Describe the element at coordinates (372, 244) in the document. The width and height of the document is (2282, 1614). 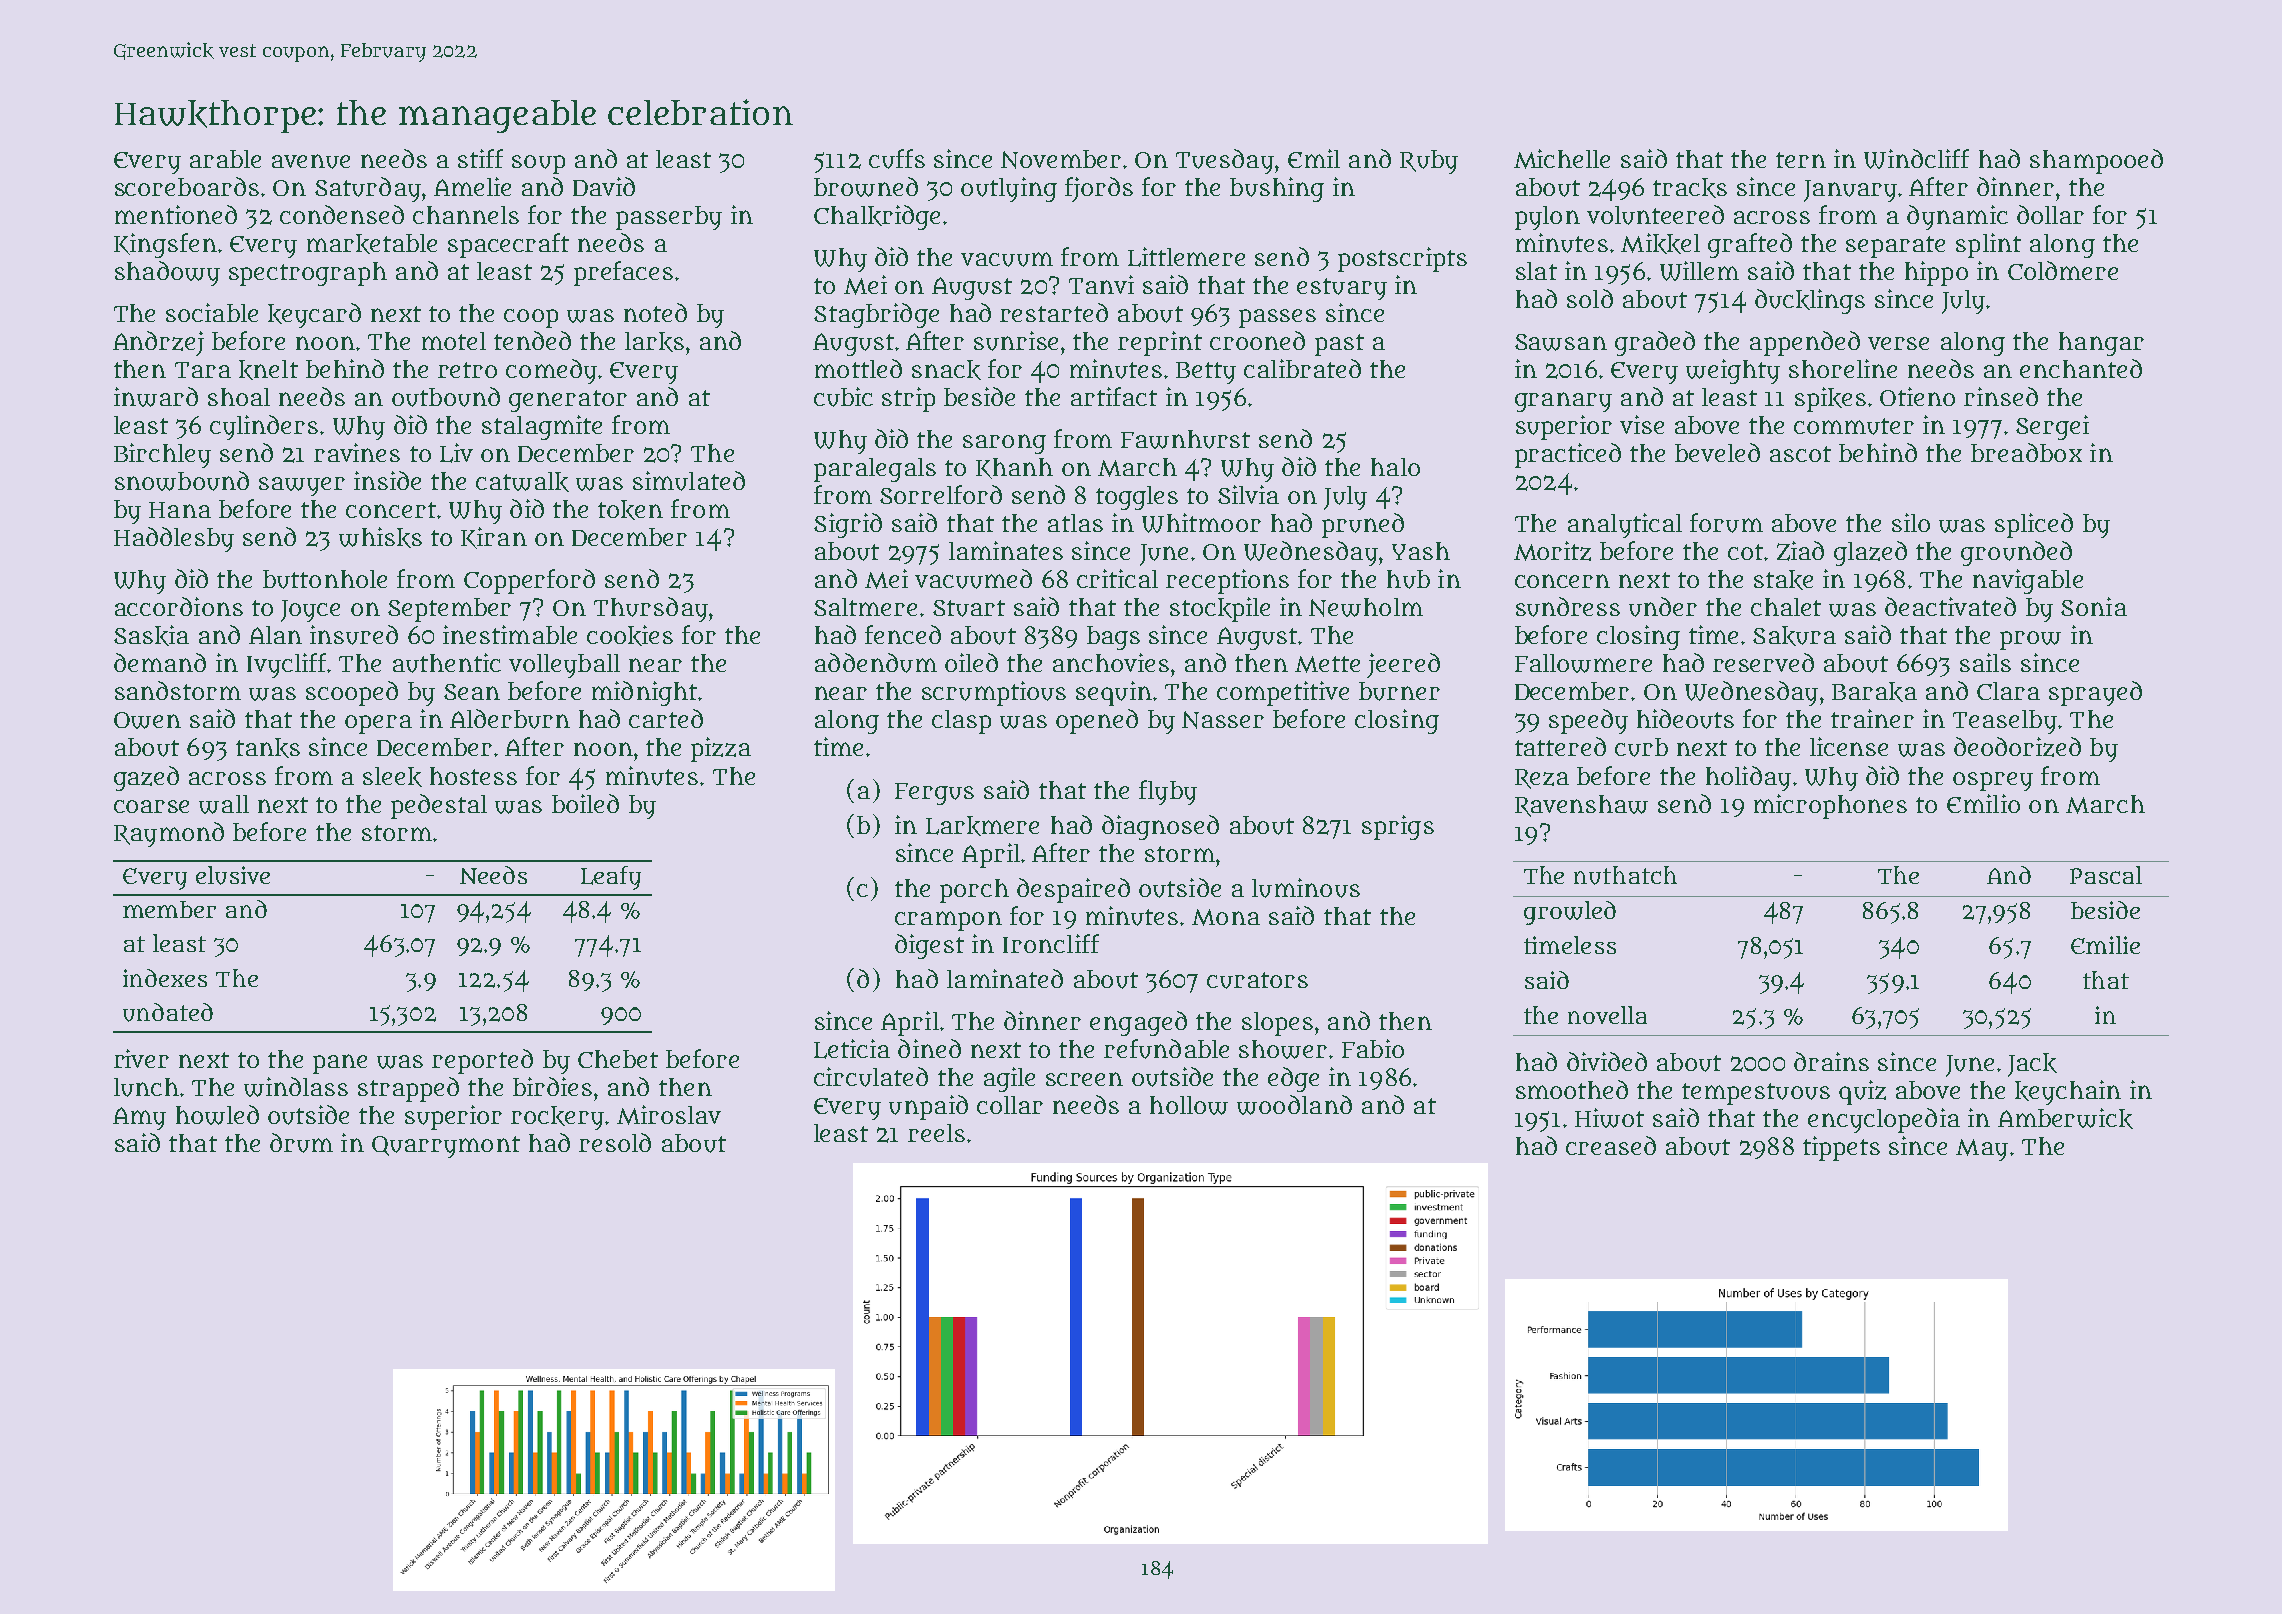
I see `marketable` at that location.
